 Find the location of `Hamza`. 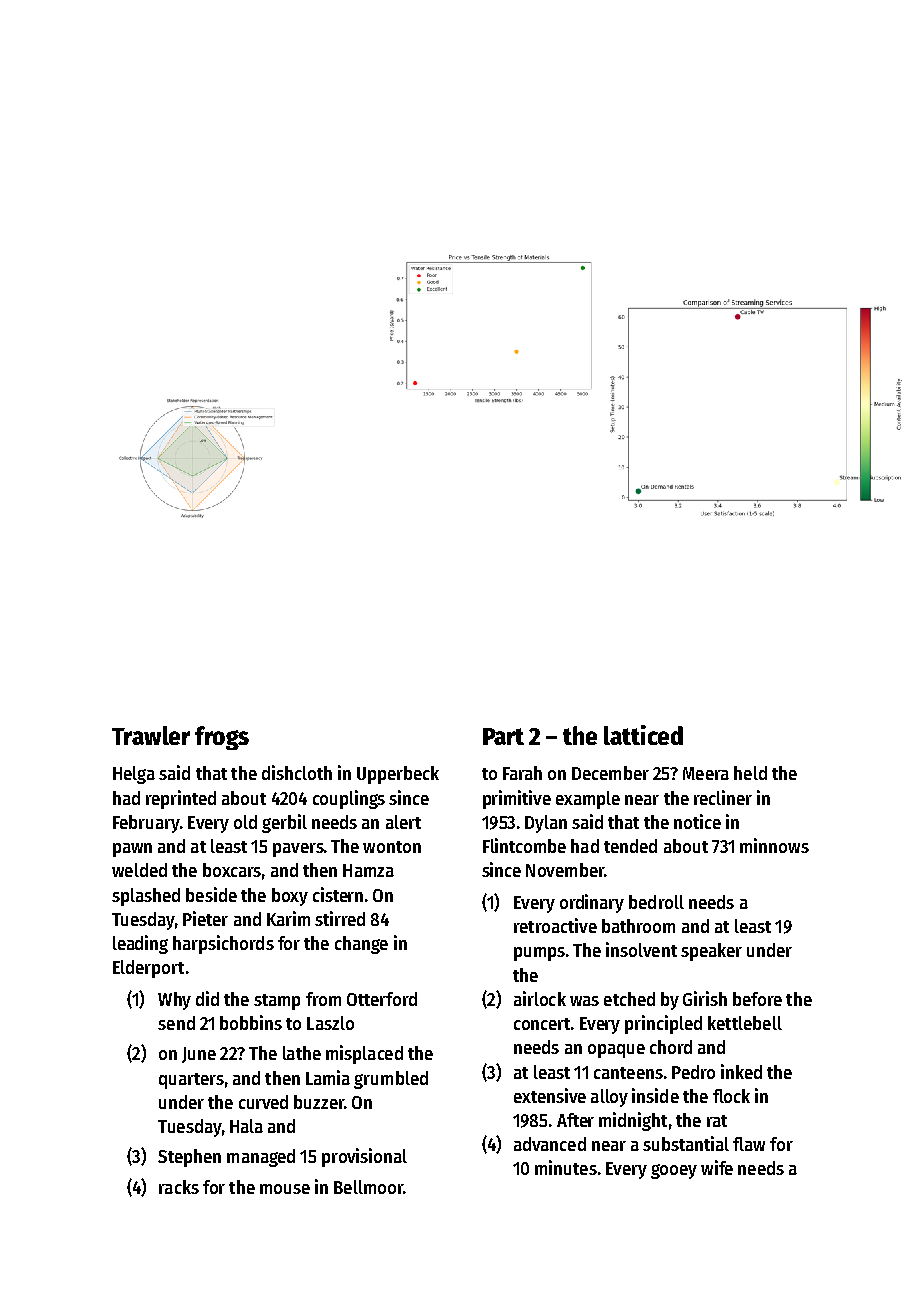

Hamza is located at coordinates (368, 870).
